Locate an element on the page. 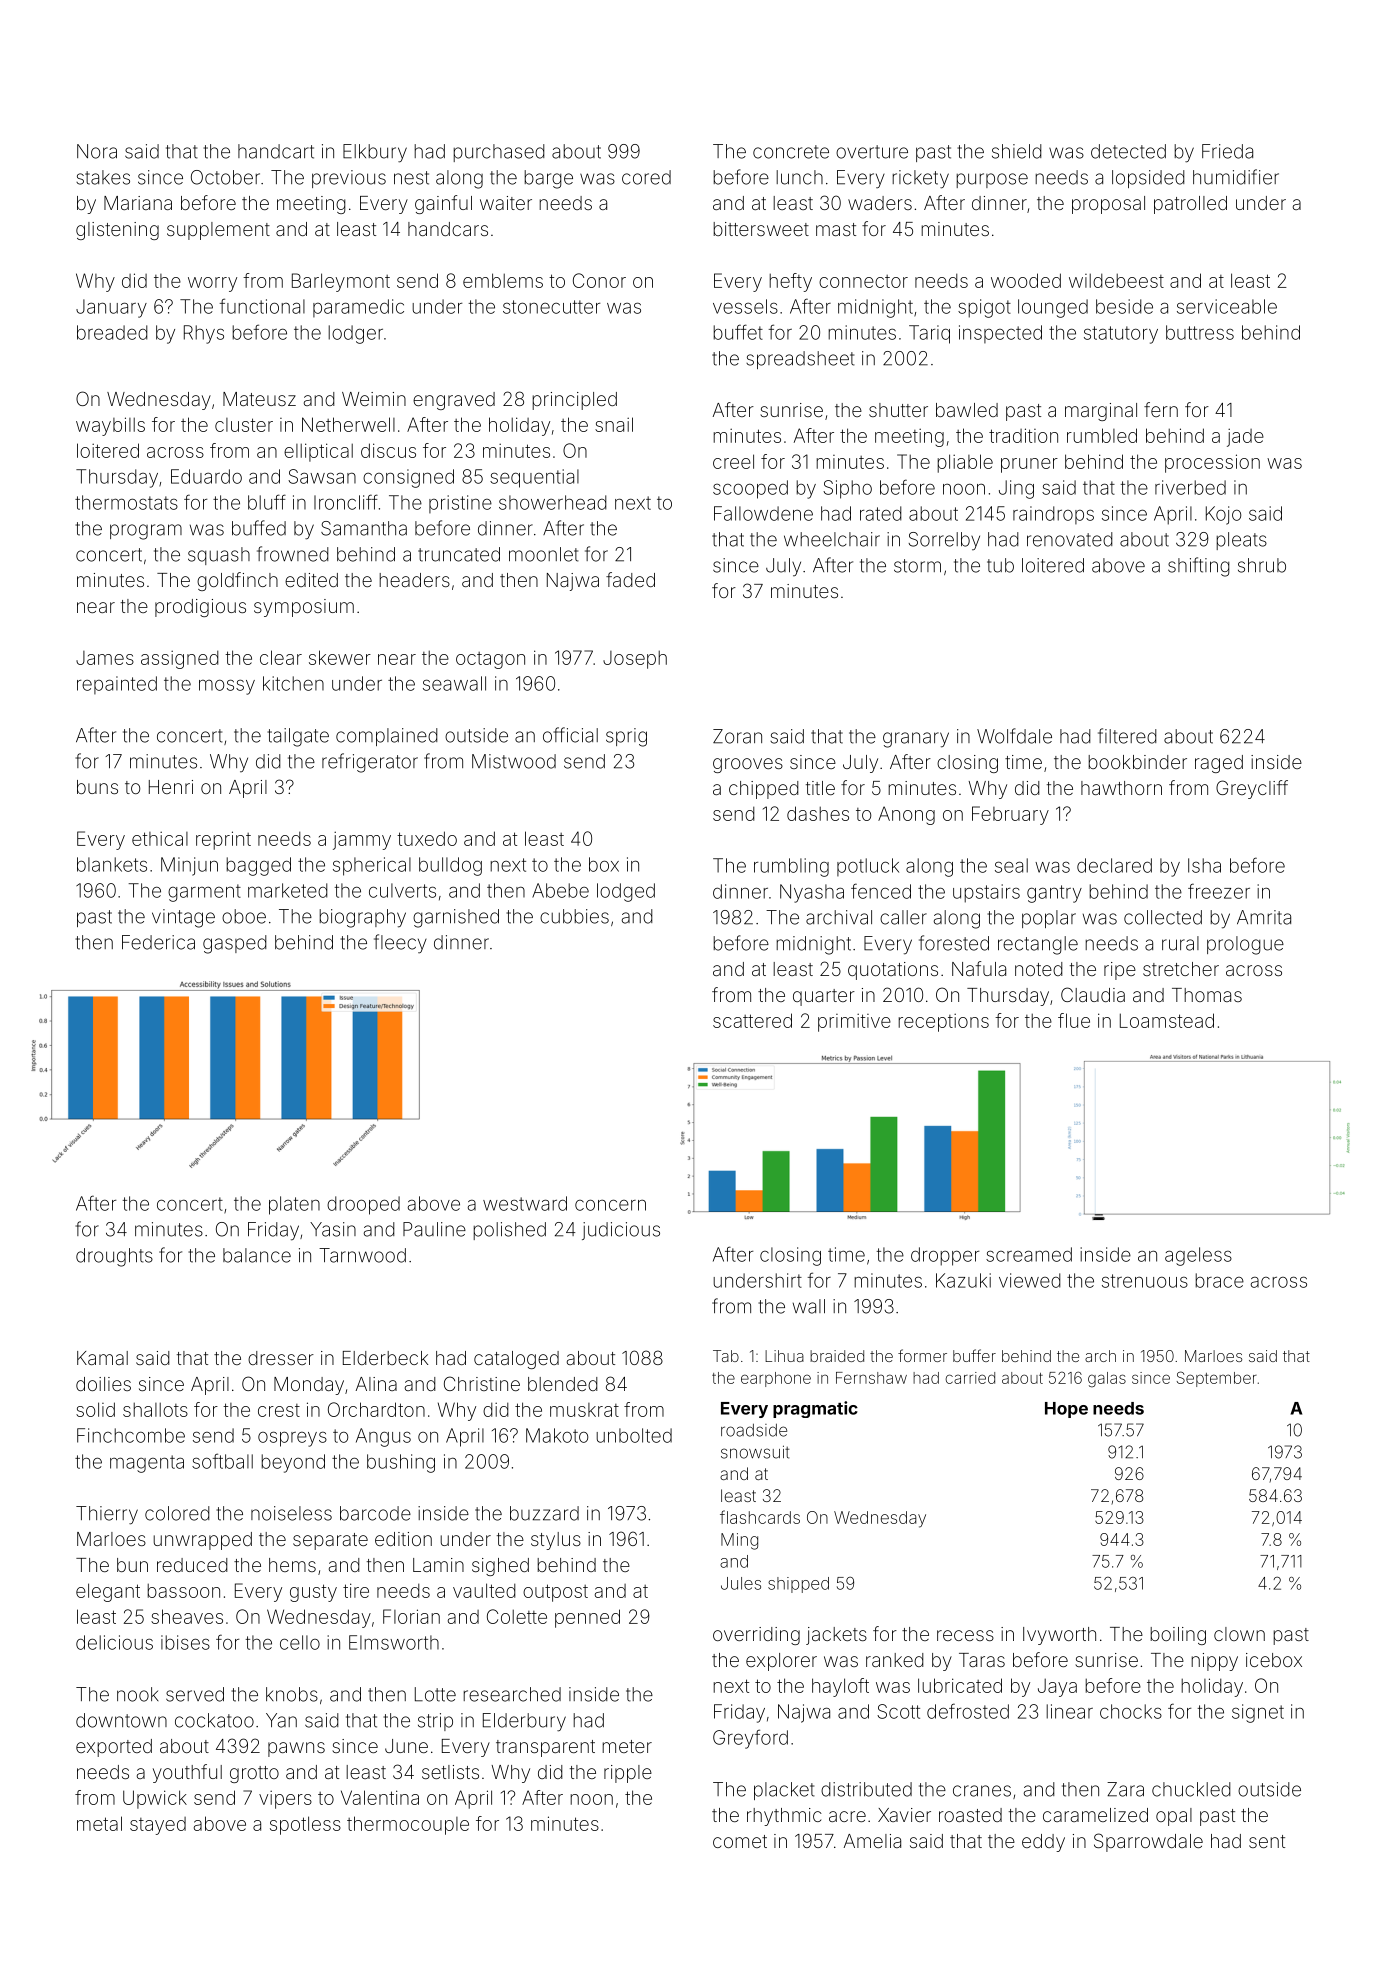  Loamstead is located at coordinates (1167, 1020).
